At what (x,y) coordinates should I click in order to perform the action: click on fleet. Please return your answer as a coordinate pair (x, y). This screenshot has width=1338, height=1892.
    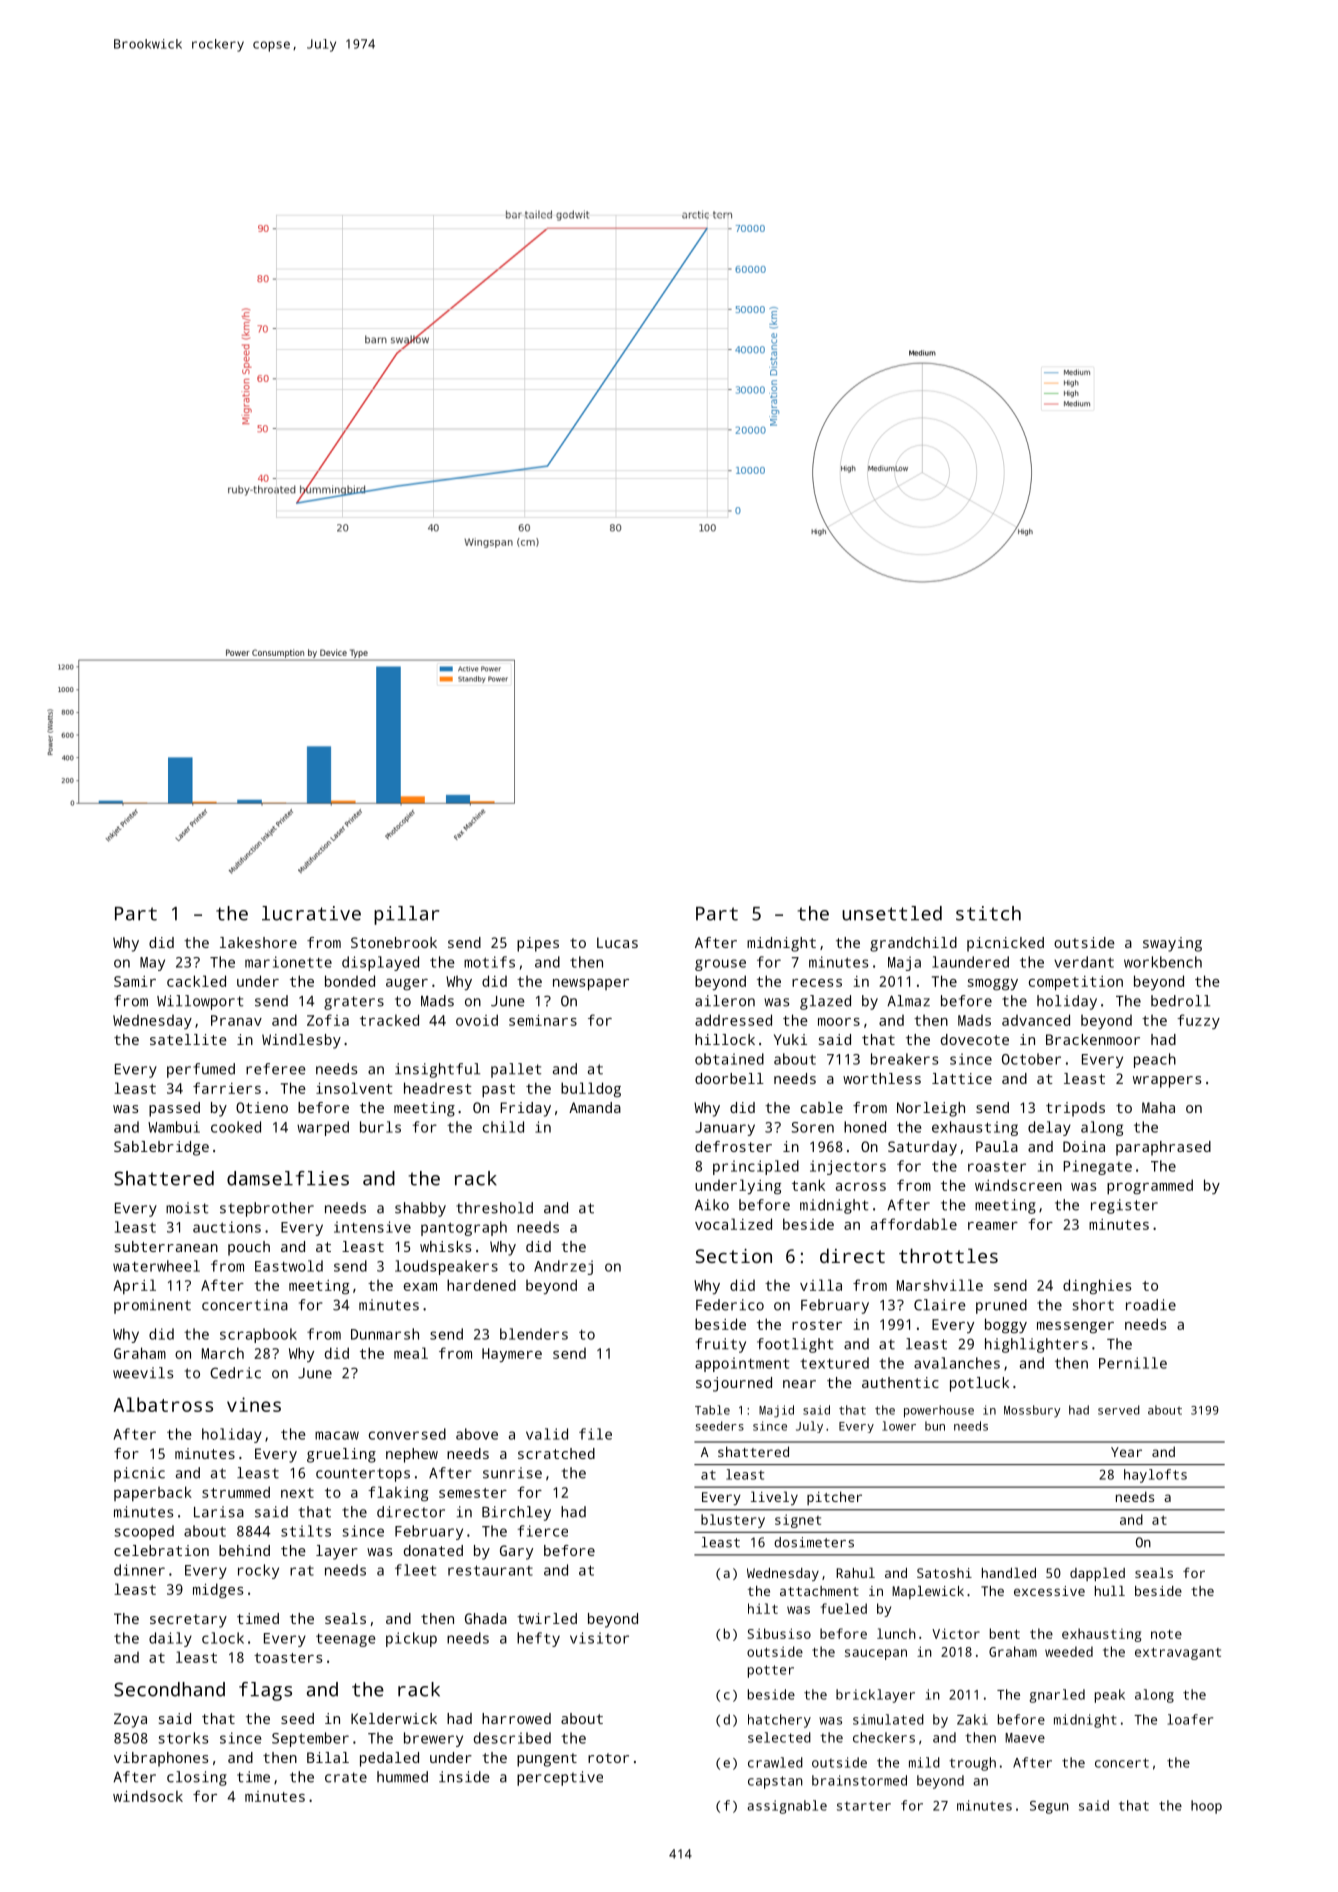
    Looking at the image, I should click on (415, 1570).
